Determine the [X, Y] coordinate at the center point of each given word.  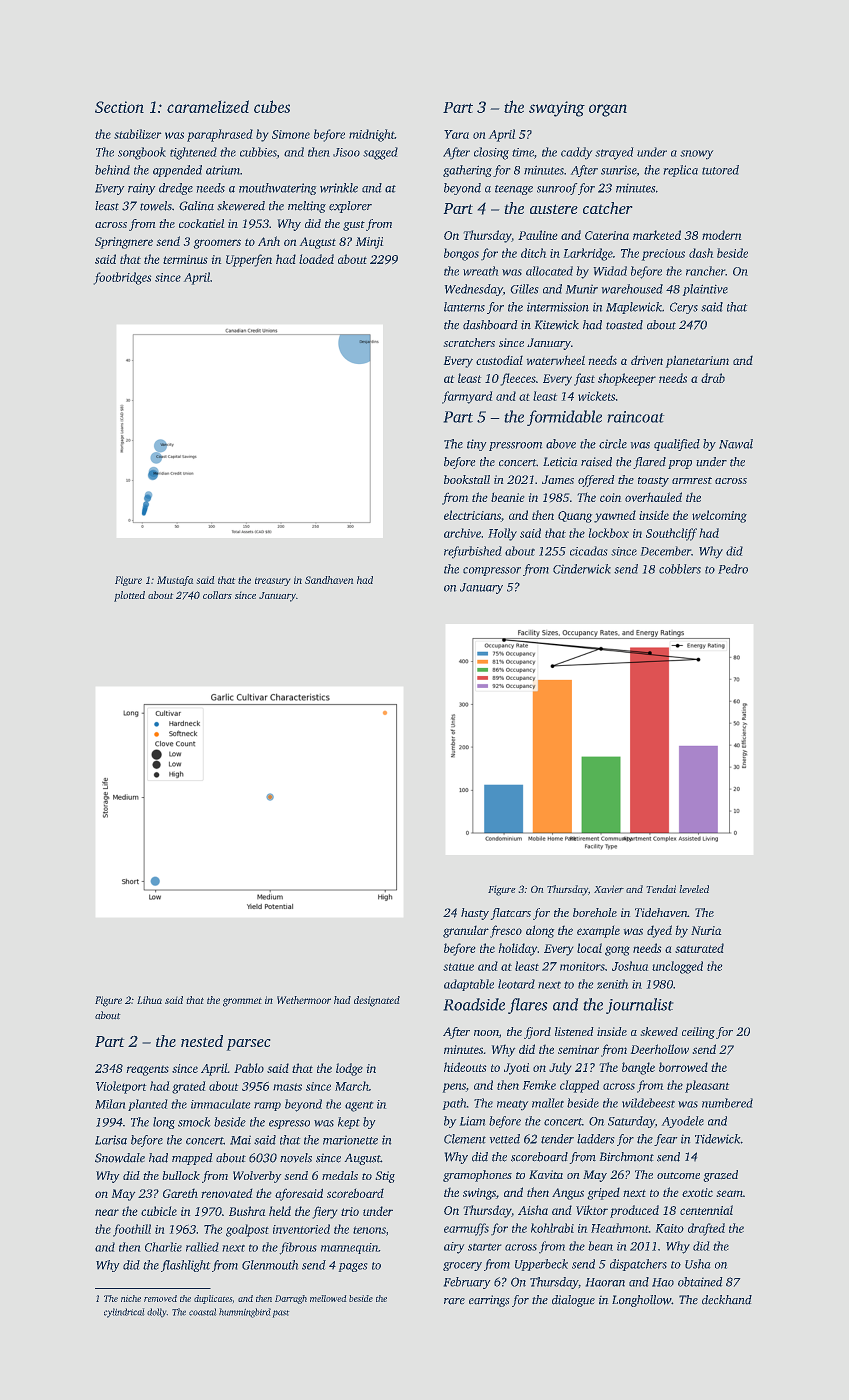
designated [377, 1001]
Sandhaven [329, 580]
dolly [157, 1313]
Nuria [706, 930]
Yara [456, 134]
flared [649, 463]
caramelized [208, 106]
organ [608, 110]
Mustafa [175, 581]
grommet [242, 1002]
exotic [697, 1192]
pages [353, 1267]
